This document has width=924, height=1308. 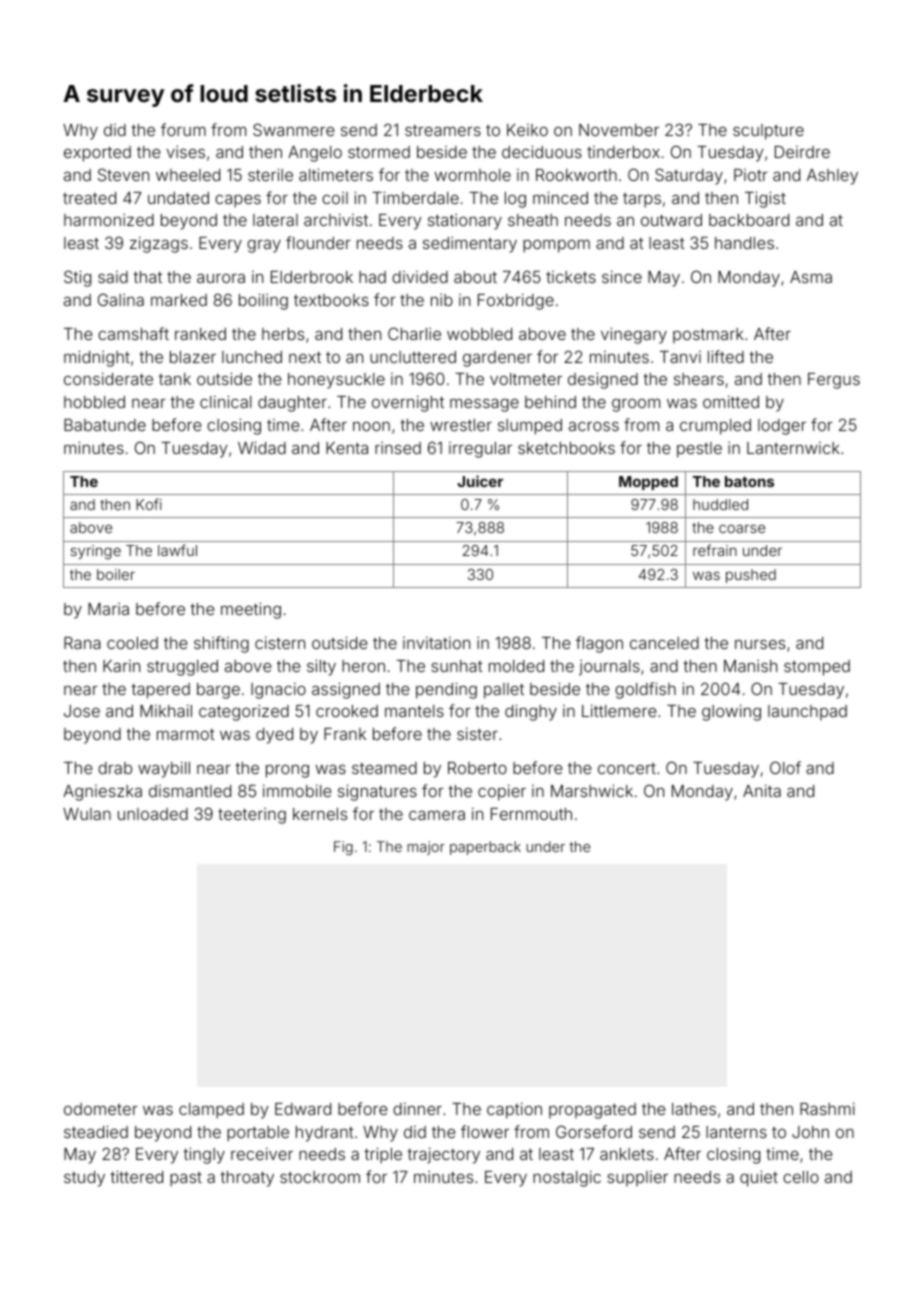 I want to click on hydrant, so click(x=325, y=1134).
